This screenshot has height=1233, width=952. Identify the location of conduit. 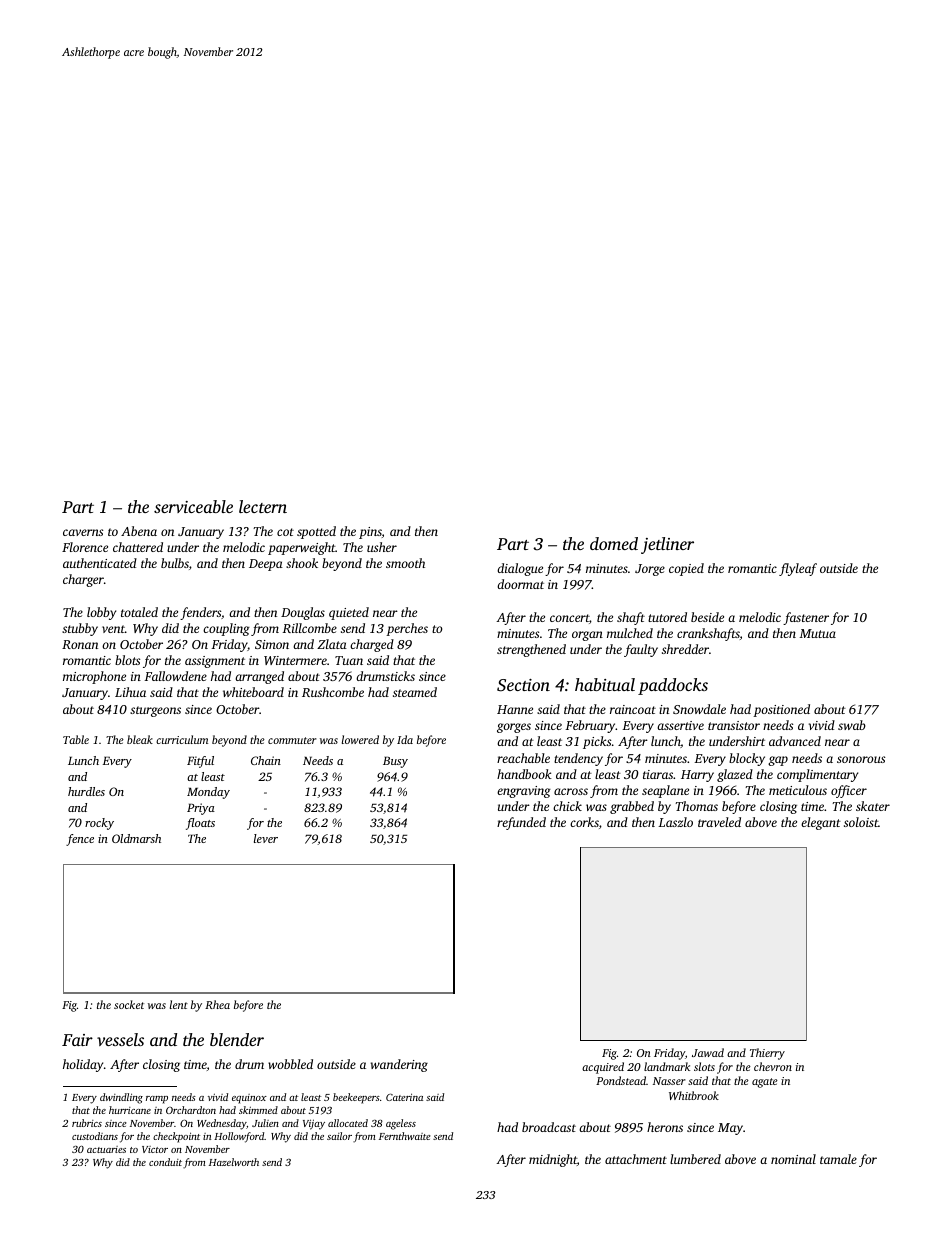
(165, 1162).
